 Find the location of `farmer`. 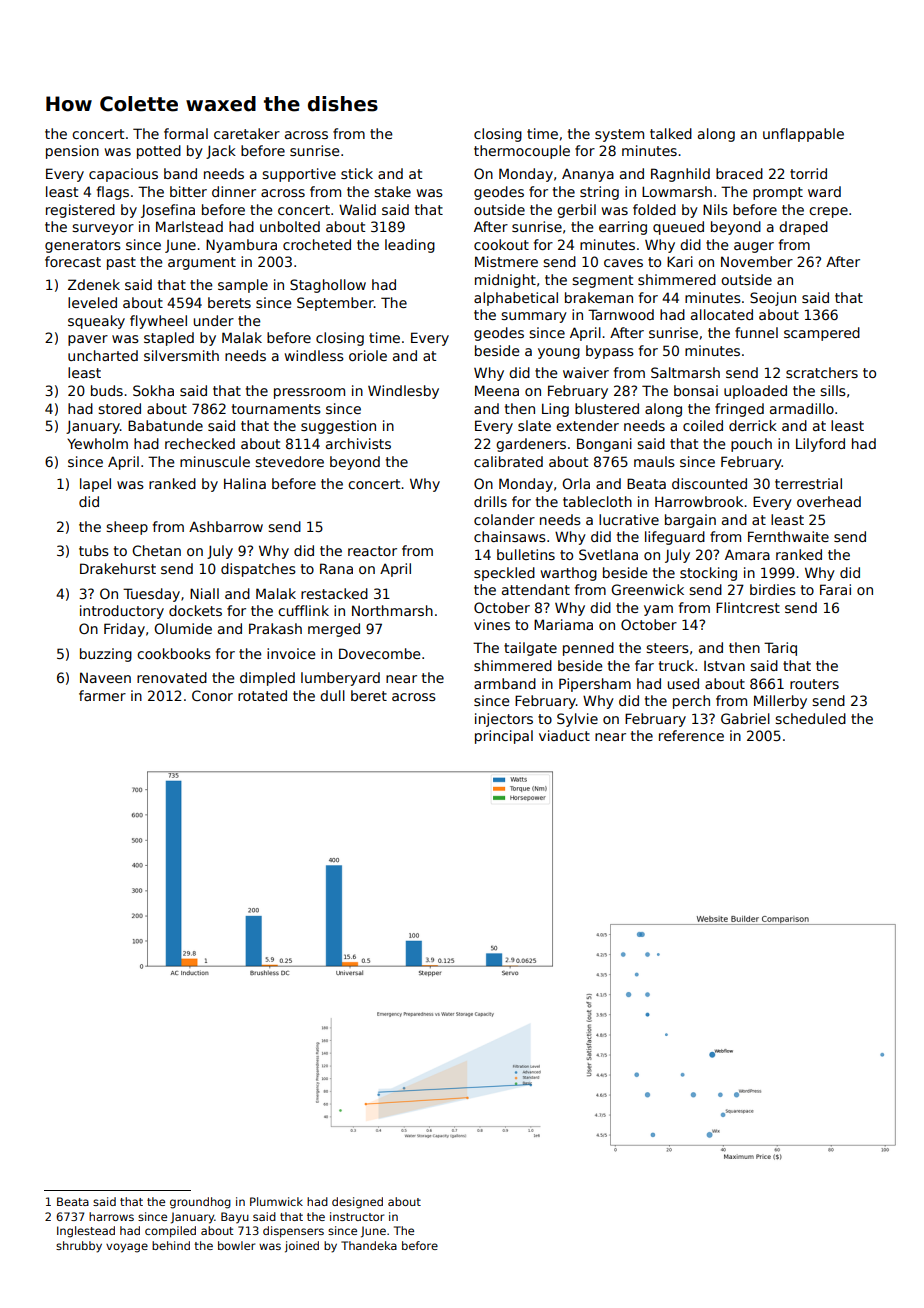

farmer is located at coordinates (102, 695).
